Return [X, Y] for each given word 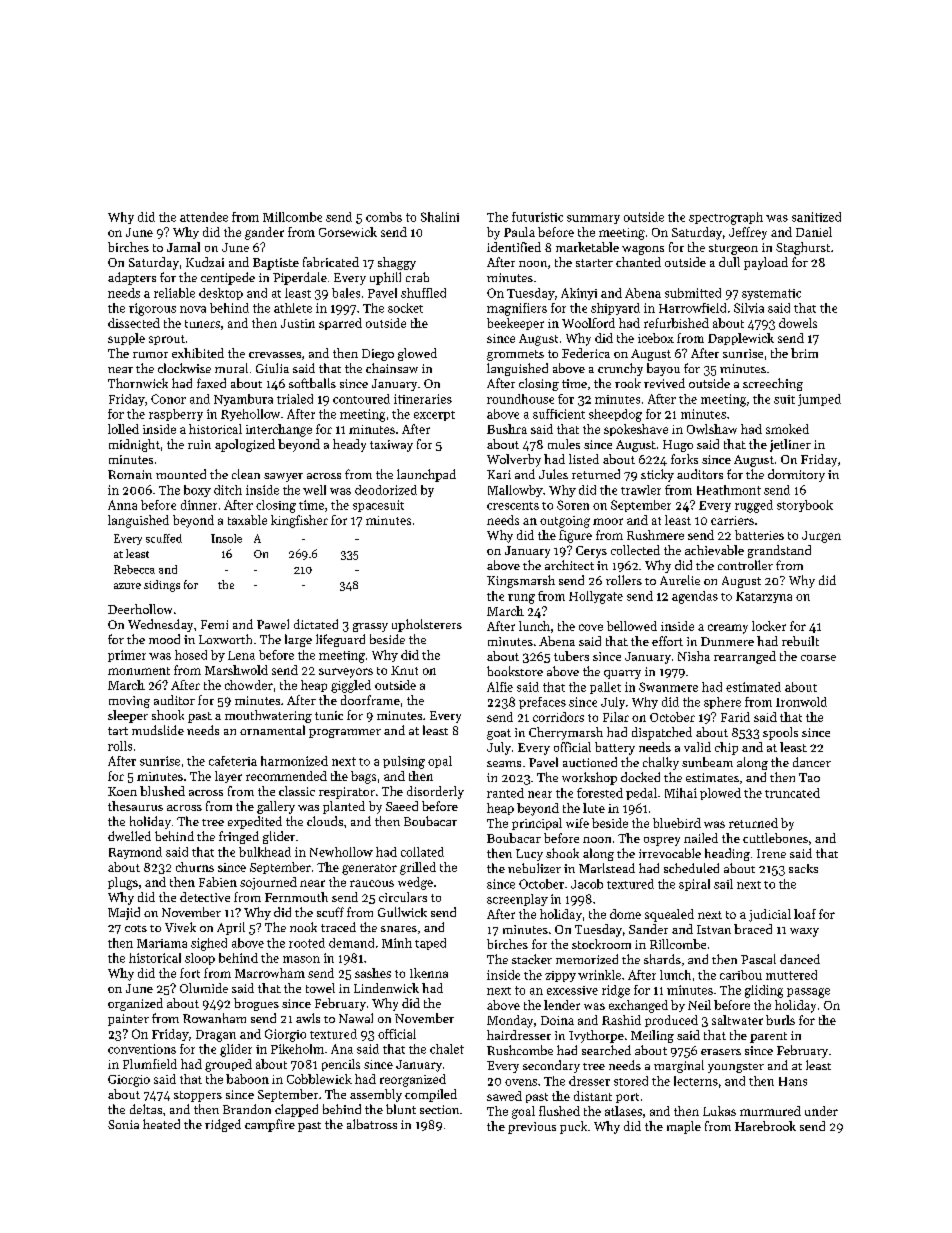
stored [631, 1081]
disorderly [435, 792]
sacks [803, 868]
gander [264, 233]
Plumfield [150, 1064]
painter [128, 1020]
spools [780, 733]
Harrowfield [692, 308]
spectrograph [726, 218]
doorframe [370, 700]
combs [384, 217]
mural [231, 368]
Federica [586, 353]
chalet [447, 1049]
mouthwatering [268, 716]
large [298, 640]
